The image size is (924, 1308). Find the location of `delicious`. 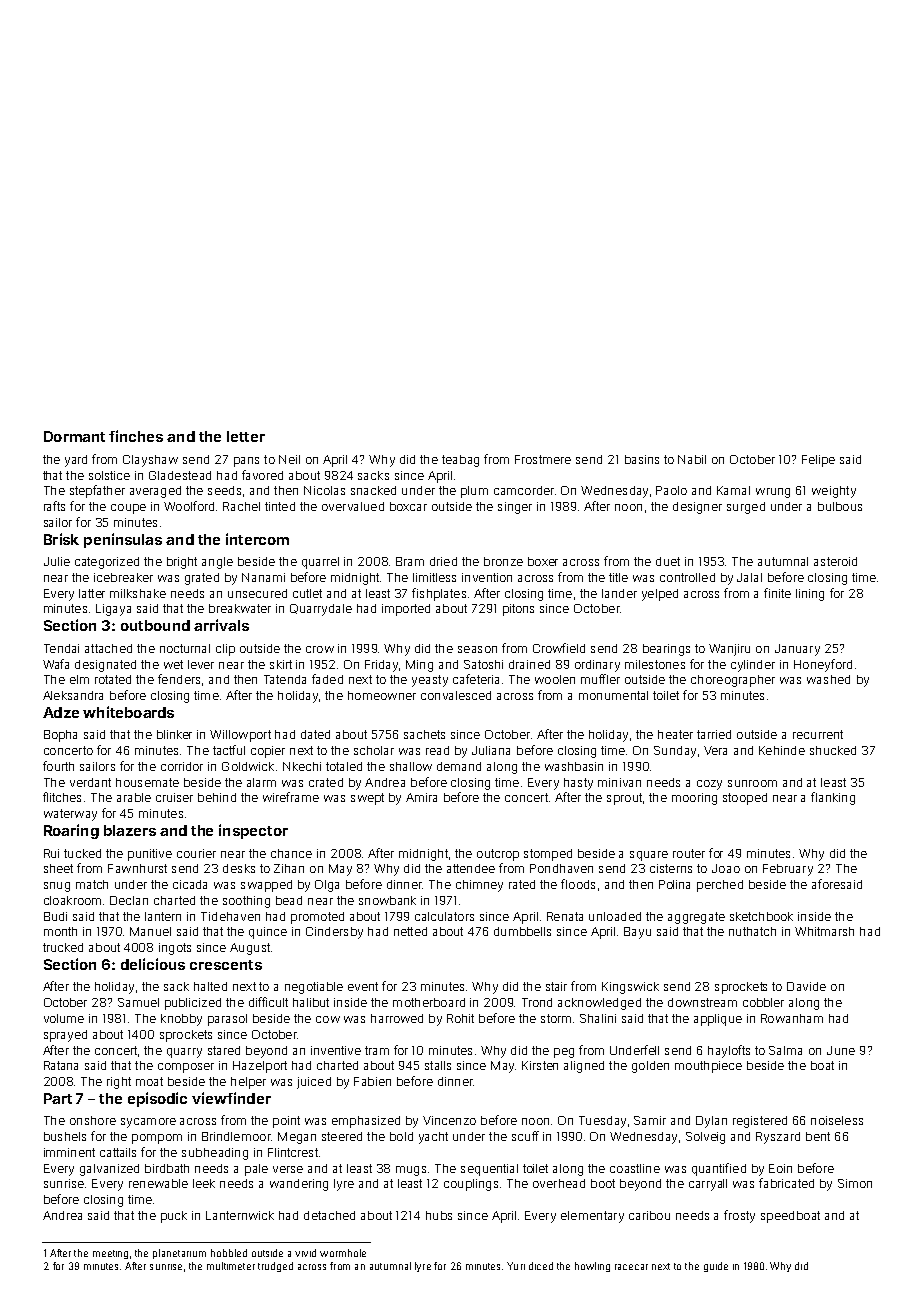

delicious is located at coordinates (153, 964).
